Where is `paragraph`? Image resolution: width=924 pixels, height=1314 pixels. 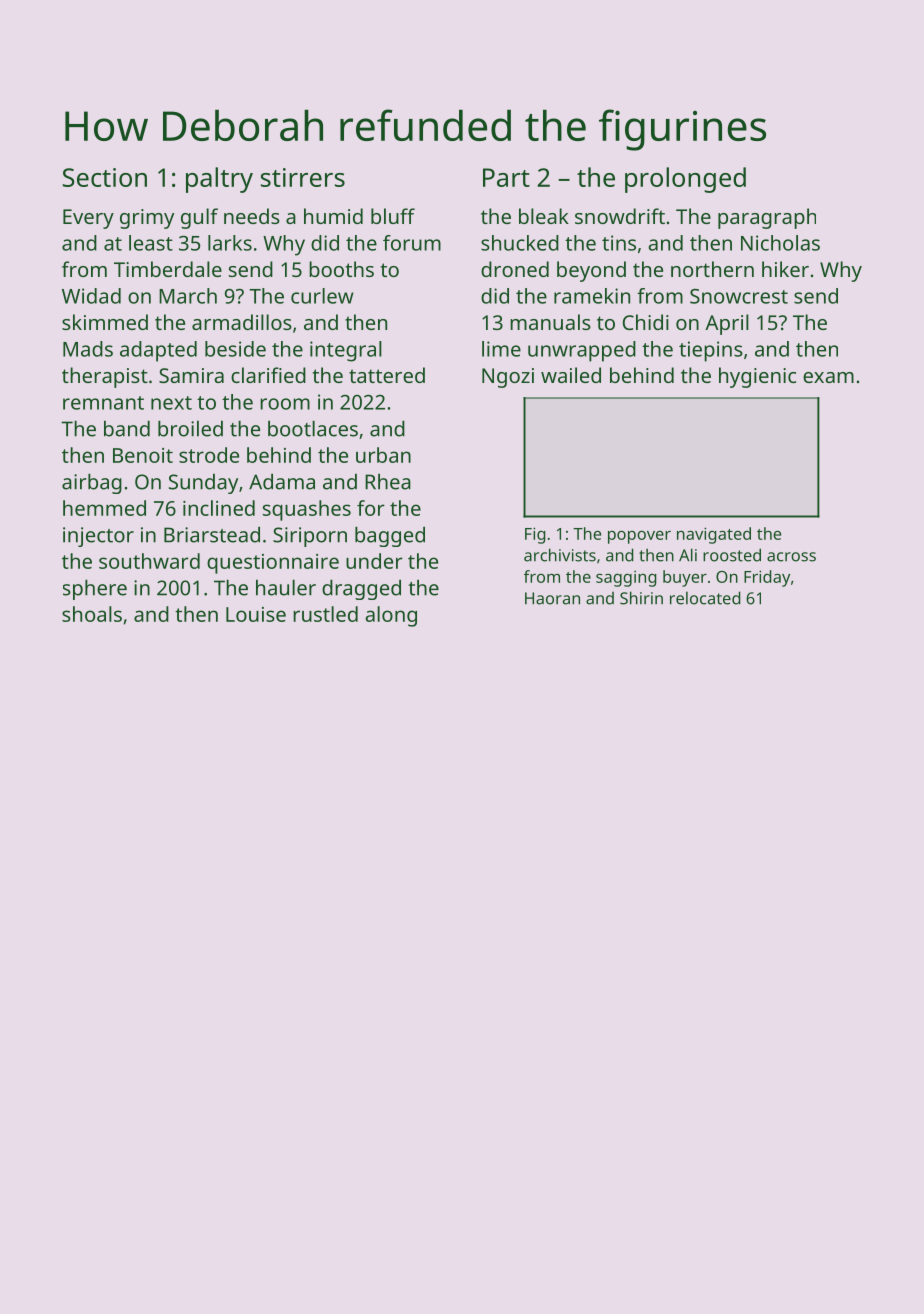 paragraph is located at coordinates (767, 218).
